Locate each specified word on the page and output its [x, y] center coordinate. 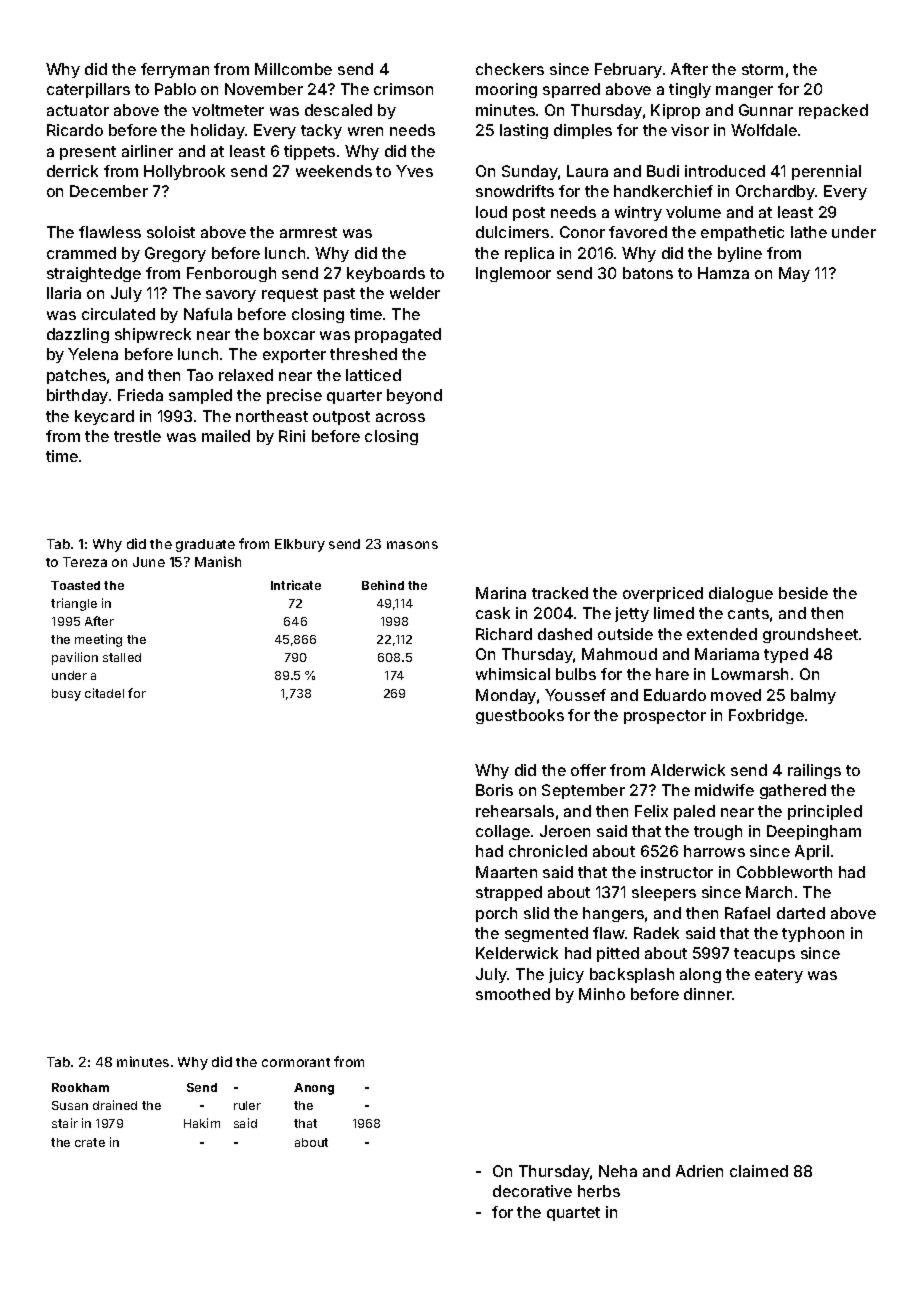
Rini [292, 436]
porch [496, 914]
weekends [334, 171]
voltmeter [228, 110]
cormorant [296, 1062]
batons [648, 273]
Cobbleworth [784, 872]
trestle [137, 436]
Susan [70, 1105]
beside [803, 593]
